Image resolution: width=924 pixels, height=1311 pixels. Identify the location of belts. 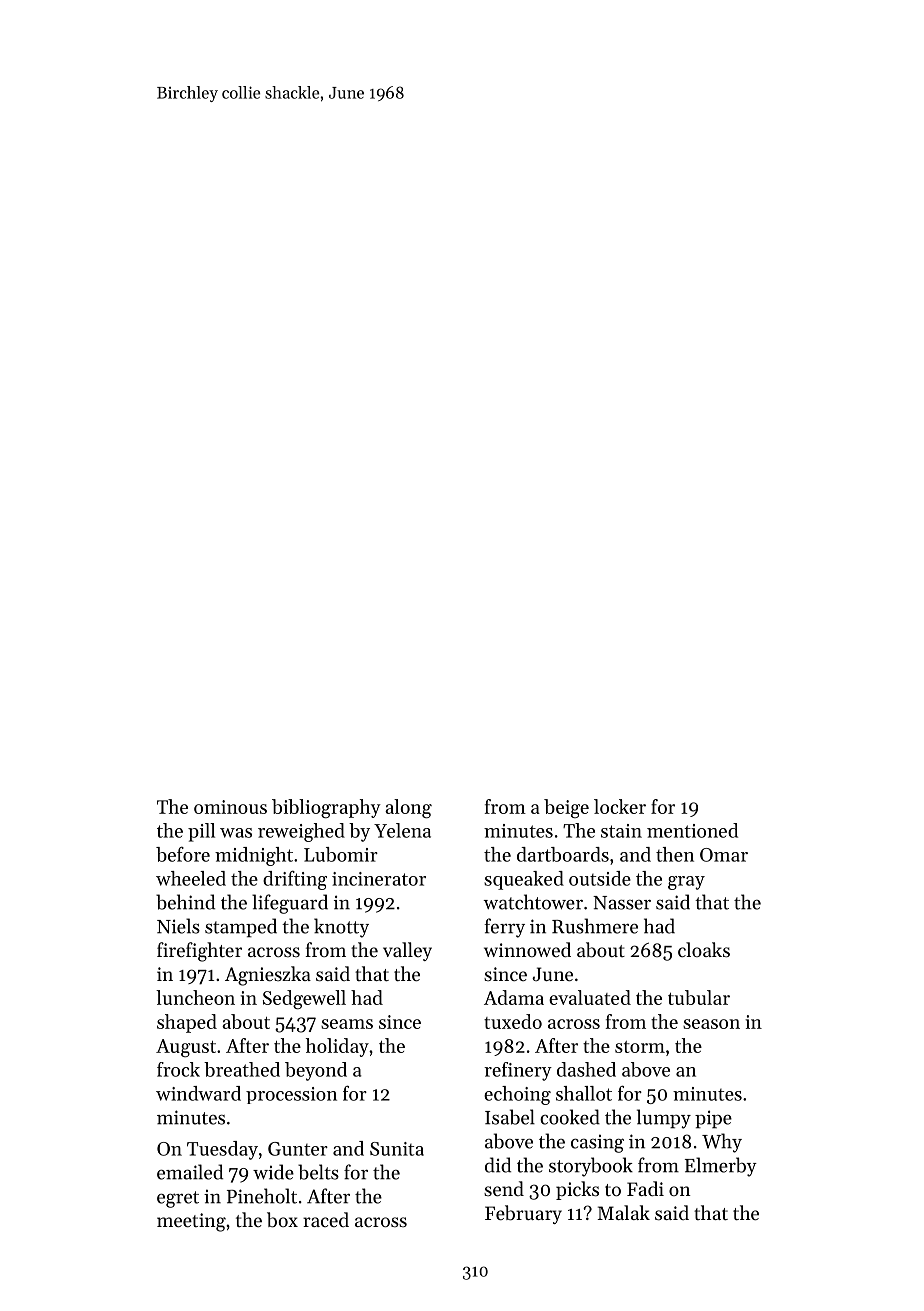
(318, 1172).
